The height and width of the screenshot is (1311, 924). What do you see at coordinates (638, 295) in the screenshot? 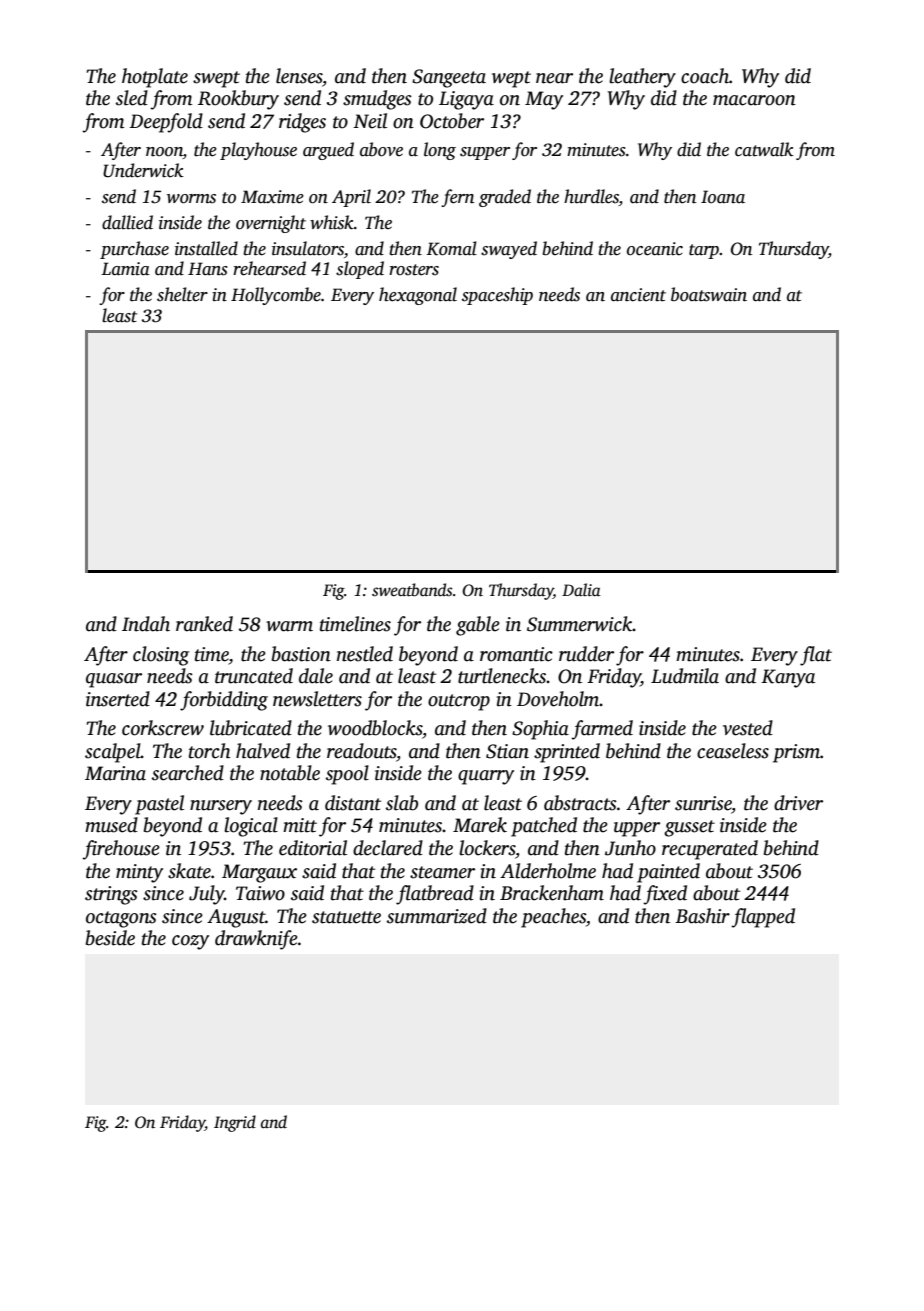
I see `ancient` at bounding box center [638, 295].
